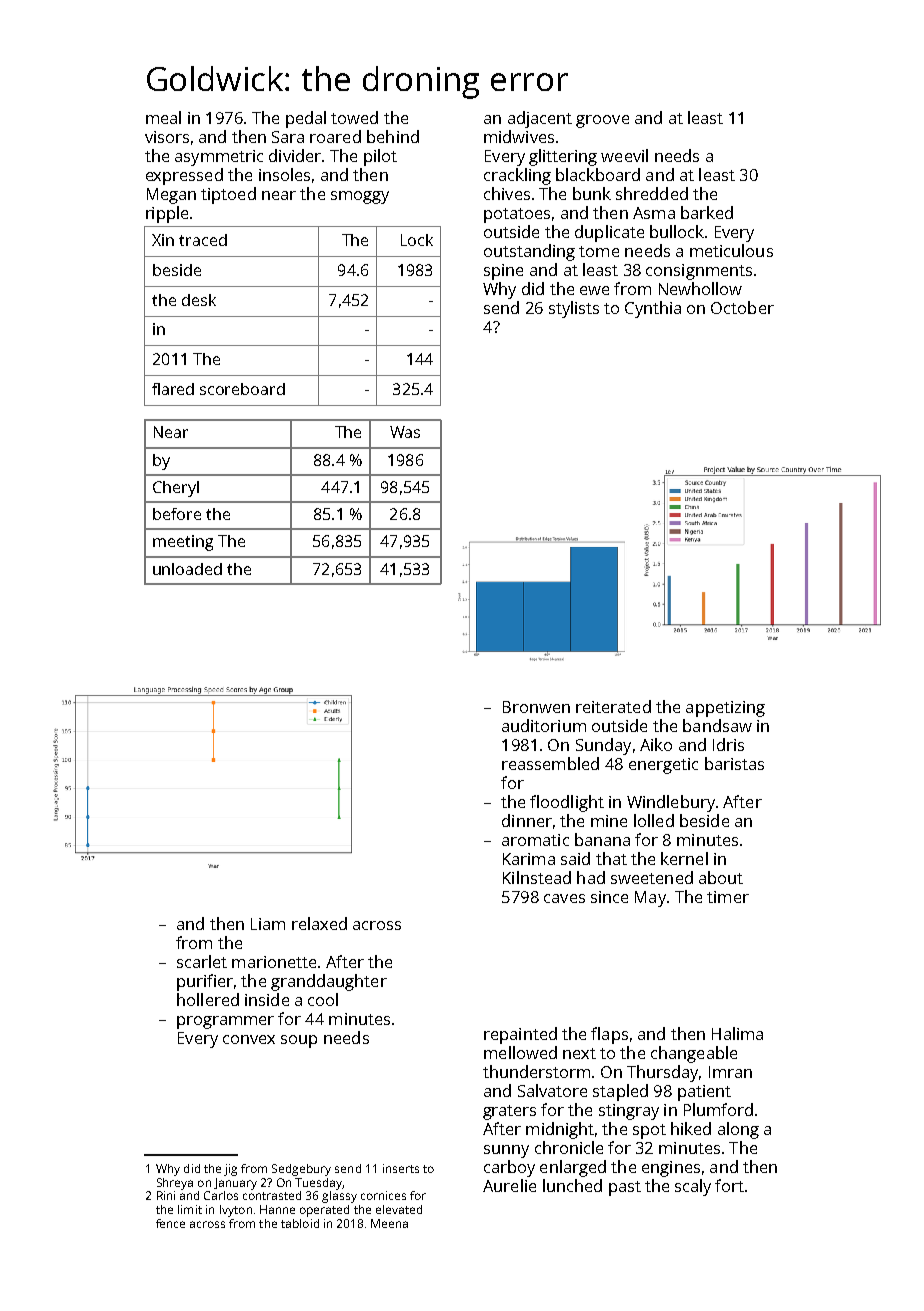  Describe the element at coordinates (187, 569) in the document. I see `unloaded` at that location.
